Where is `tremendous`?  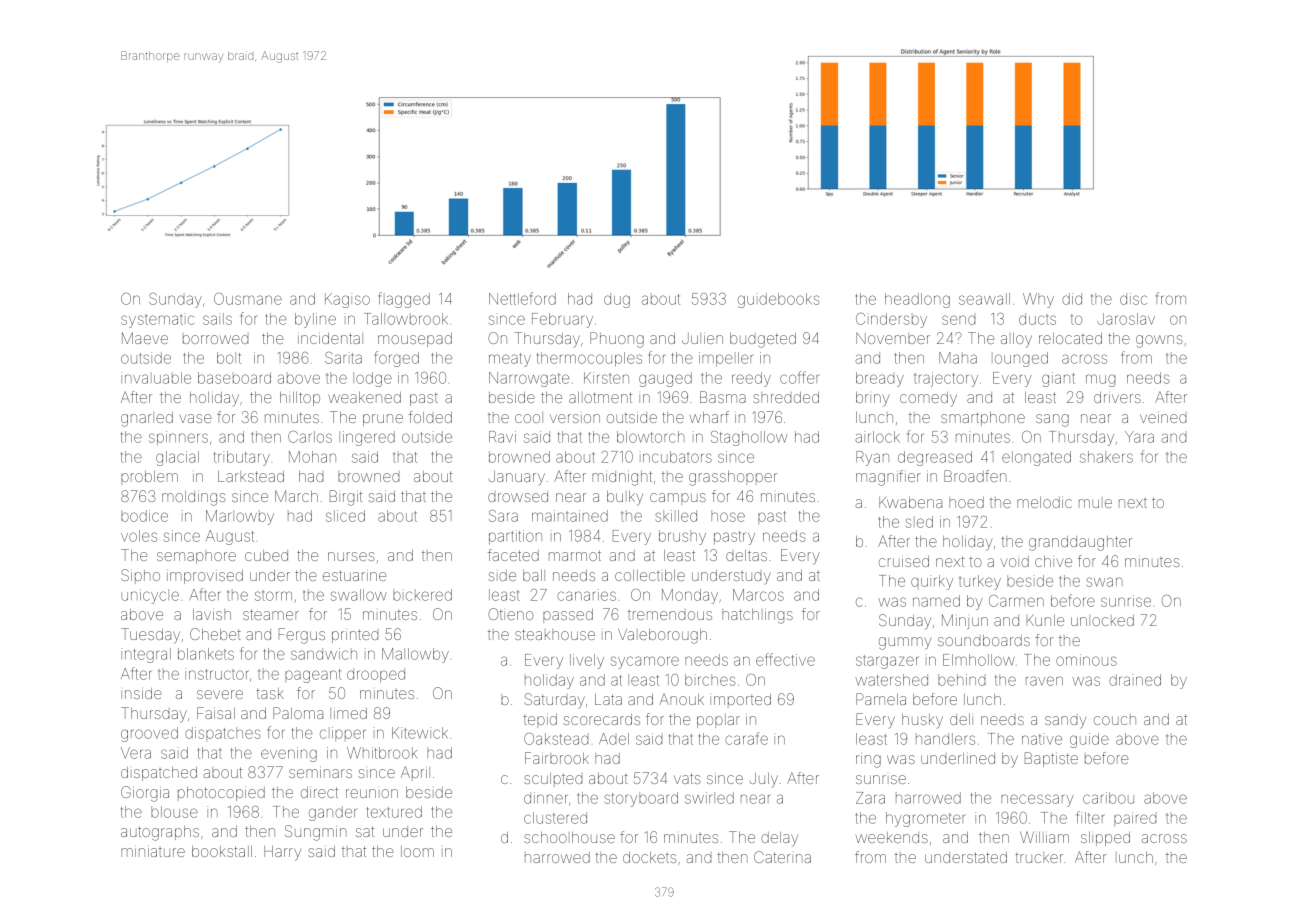
tremendous is located at coordinates (670, 615).
